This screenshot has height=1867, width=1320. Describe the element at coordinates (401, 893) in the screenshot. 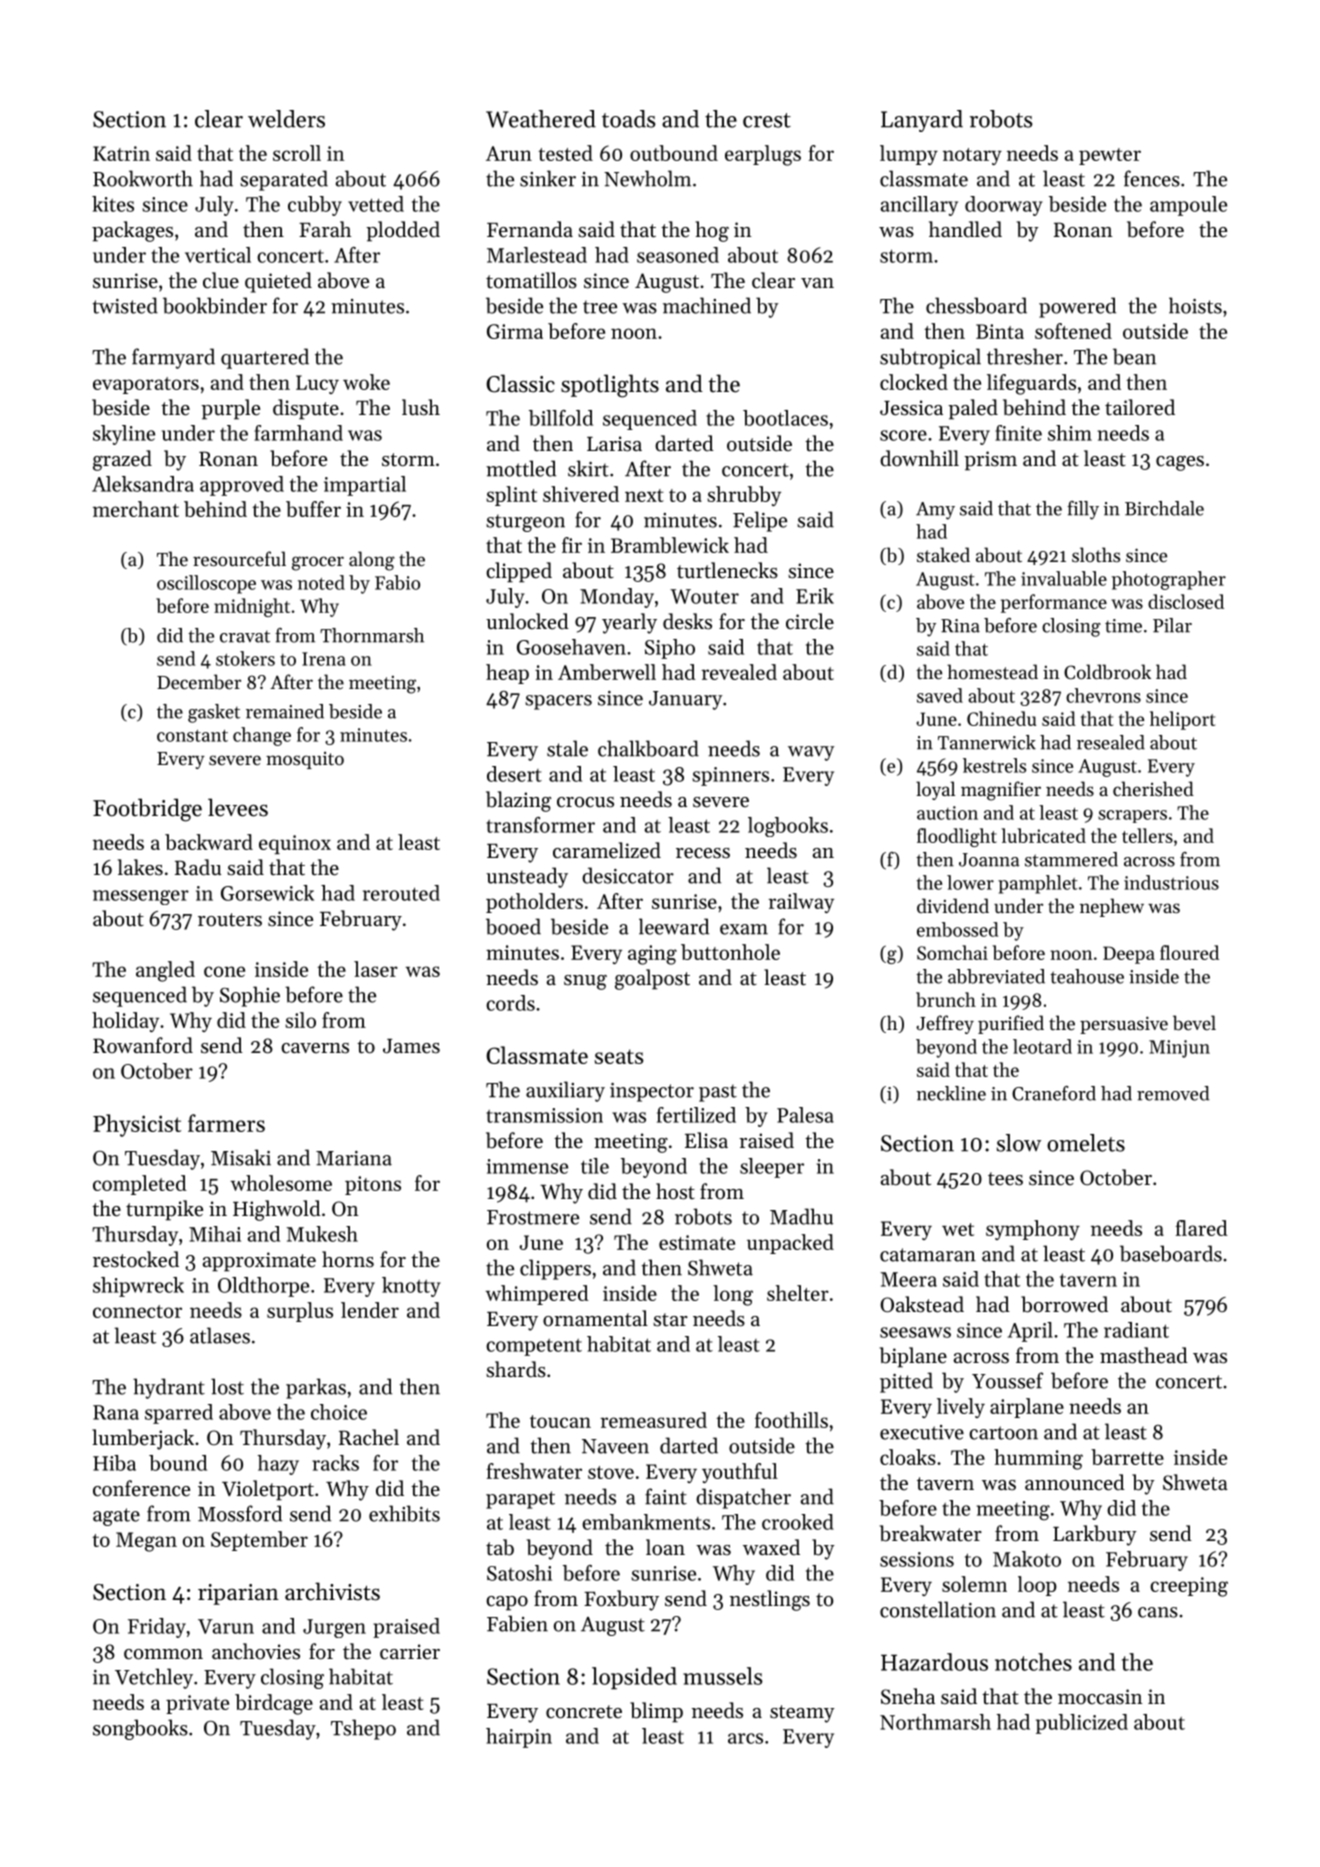

I see `rerouted` at that location.
